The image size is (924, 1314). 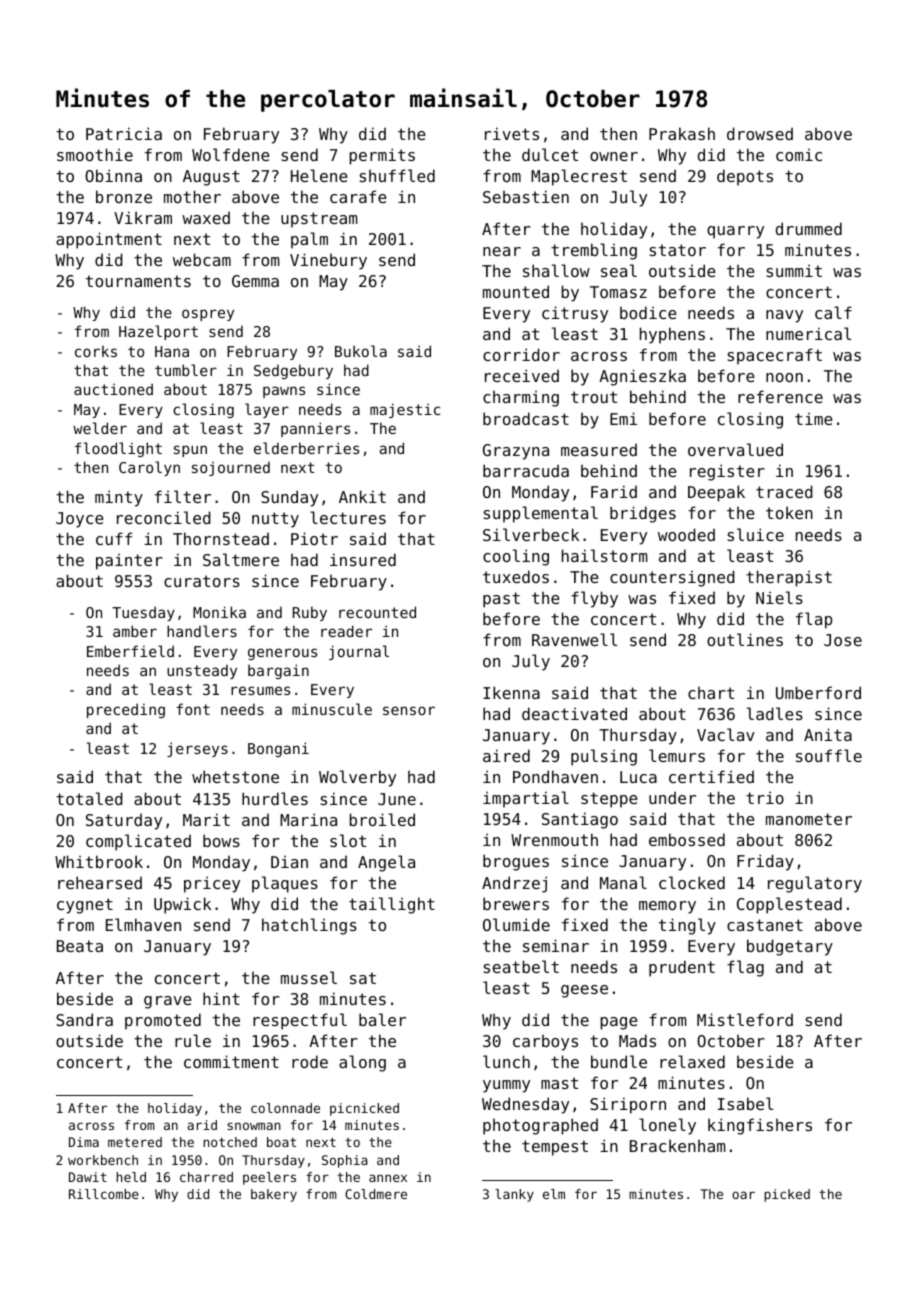 What do you see at coordinates (212, 884) in the screenshot?
I see `pricey` at bounding box center [212, 884].
